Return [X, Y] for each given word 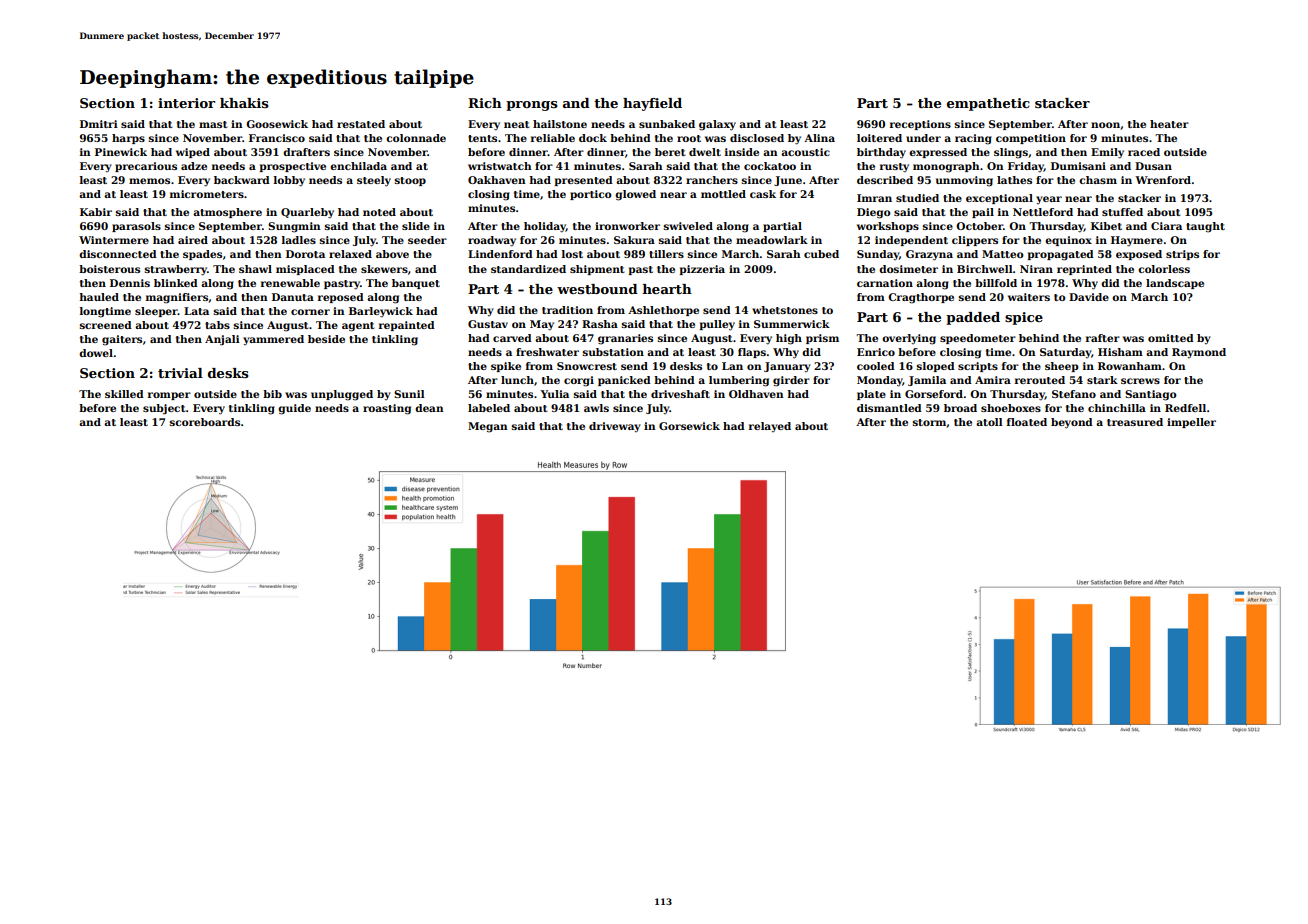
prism [822, 339]
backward [242, 180]
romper [169, 396]
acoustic [805, 152]
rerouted [1040, 380]
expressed [938, 153]
